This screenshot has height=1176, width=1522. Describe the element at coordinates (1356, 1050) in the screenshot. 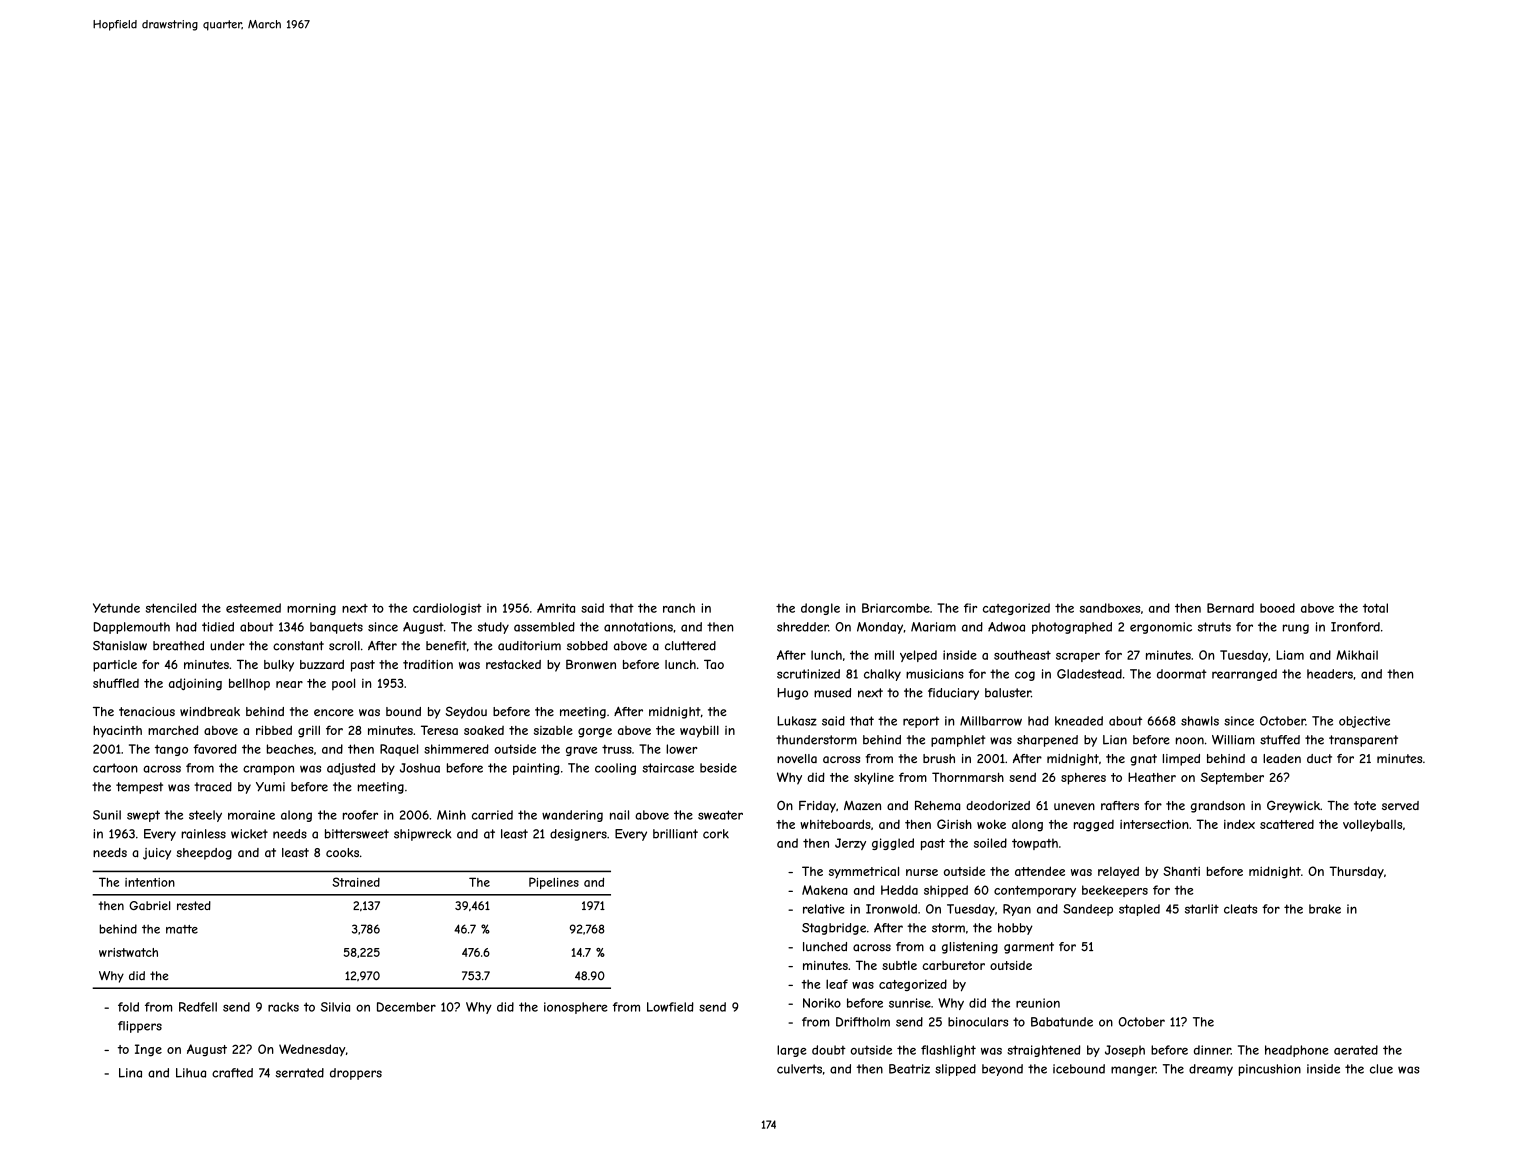

I see `aerated` at that location.
